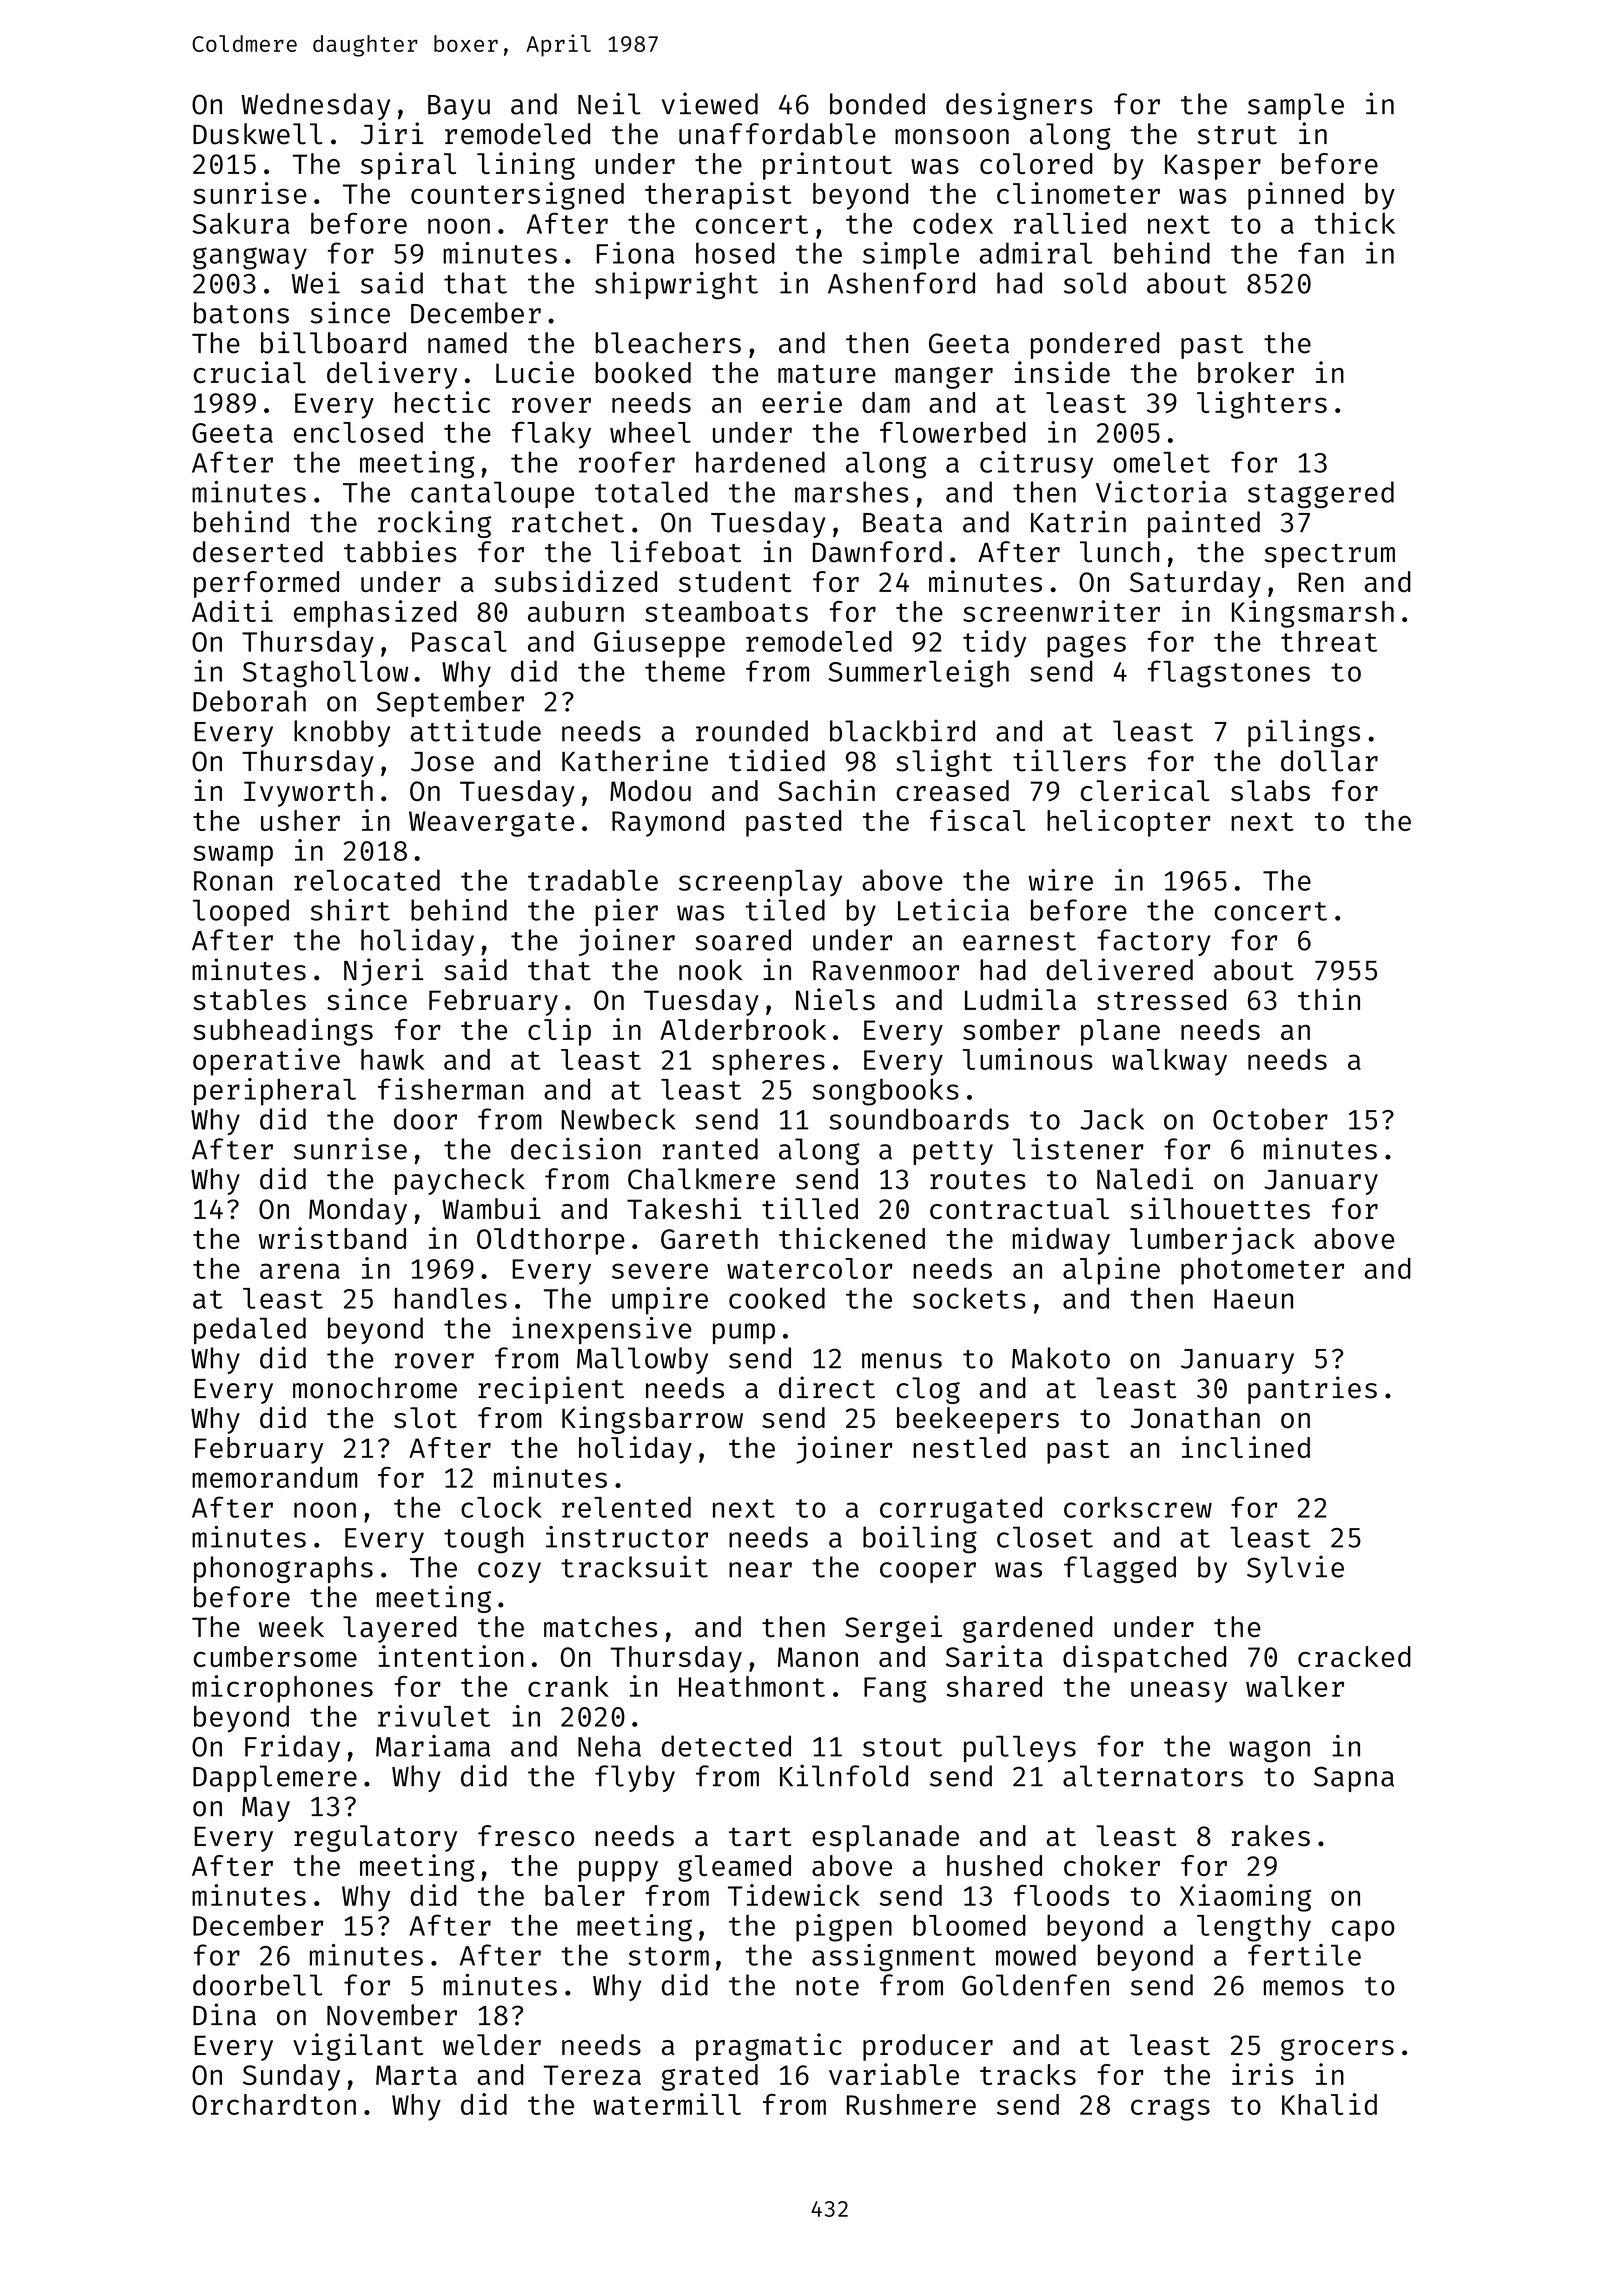 The image size is (1620, 2292). I want to click on Bayu, so click(459, 107).
